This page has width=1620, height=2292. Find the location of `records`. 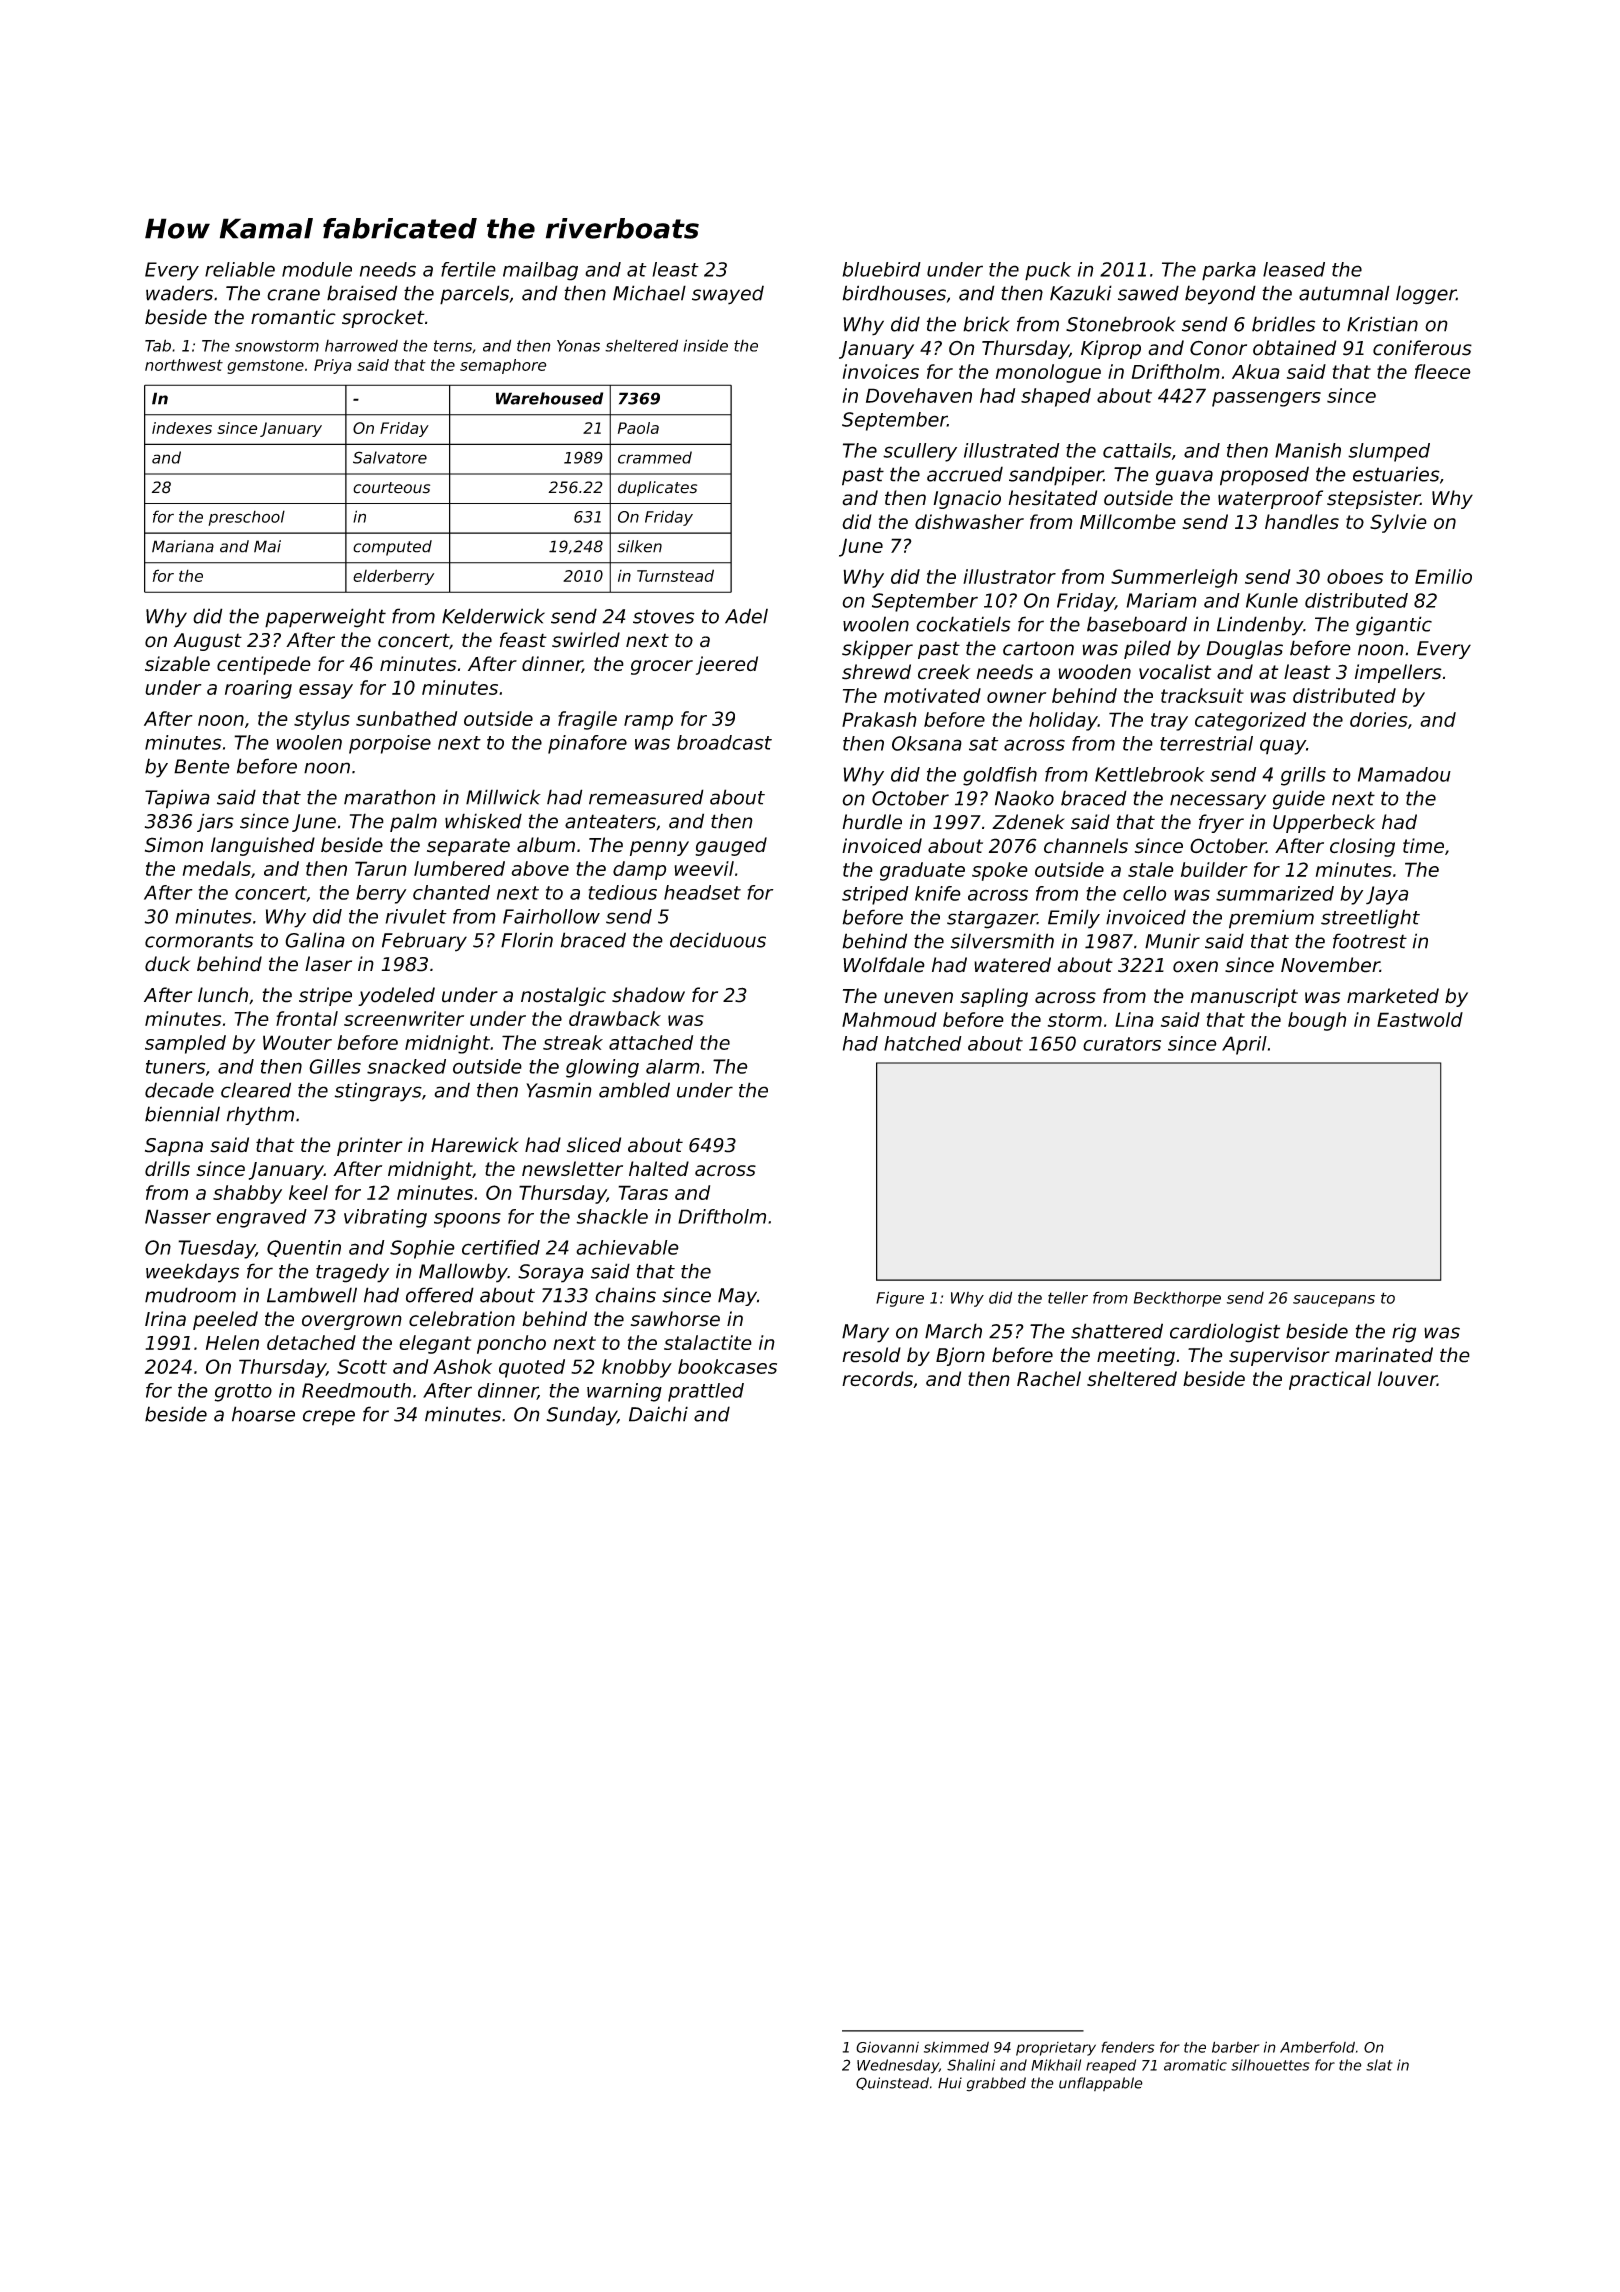

records is located at coordinates (877, 1379).
